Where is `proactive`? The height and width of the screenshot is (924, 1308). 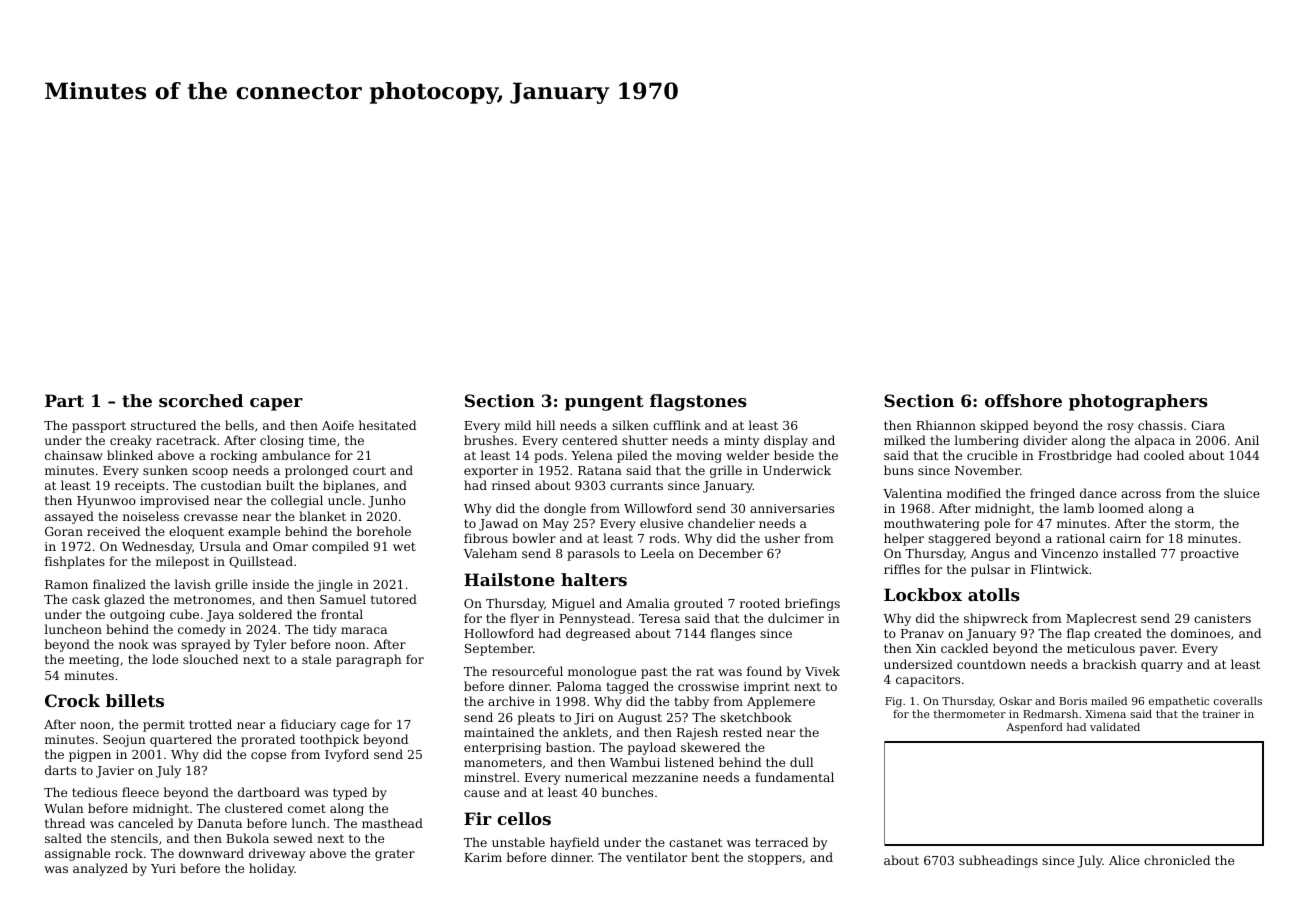 proactive is located at coordinates (1209, 555).
